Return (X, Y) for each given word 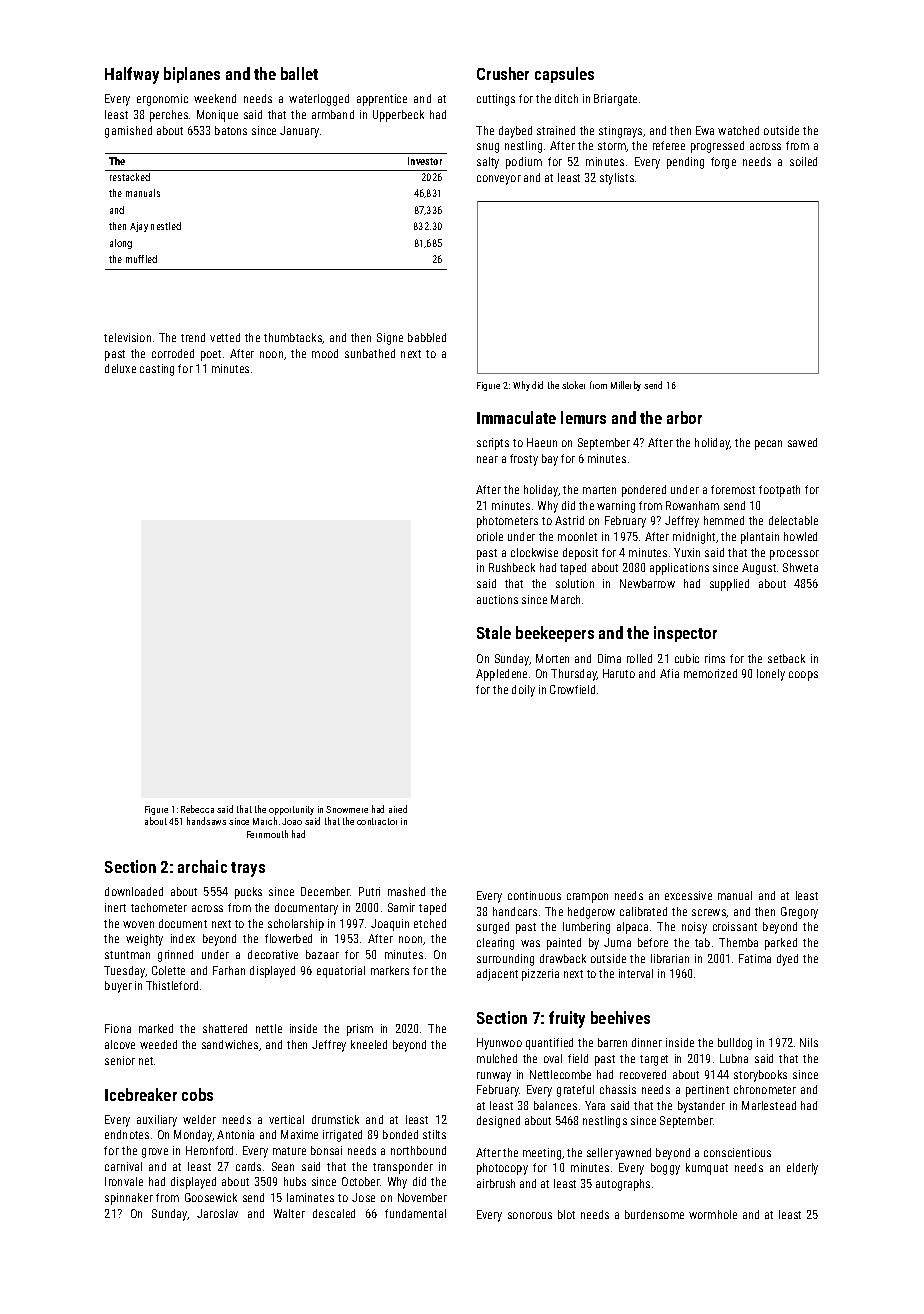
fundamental (415, 1213)
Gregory (799, 913)
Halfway (132, 75)
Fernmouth (267, 834)
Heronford (209, 1150)
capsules (564, 75)
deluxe (120, 368)
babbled (427, 337)
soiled (803, 161)
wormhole (713, 1214)
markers (390, 970)
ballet (299, 73)
